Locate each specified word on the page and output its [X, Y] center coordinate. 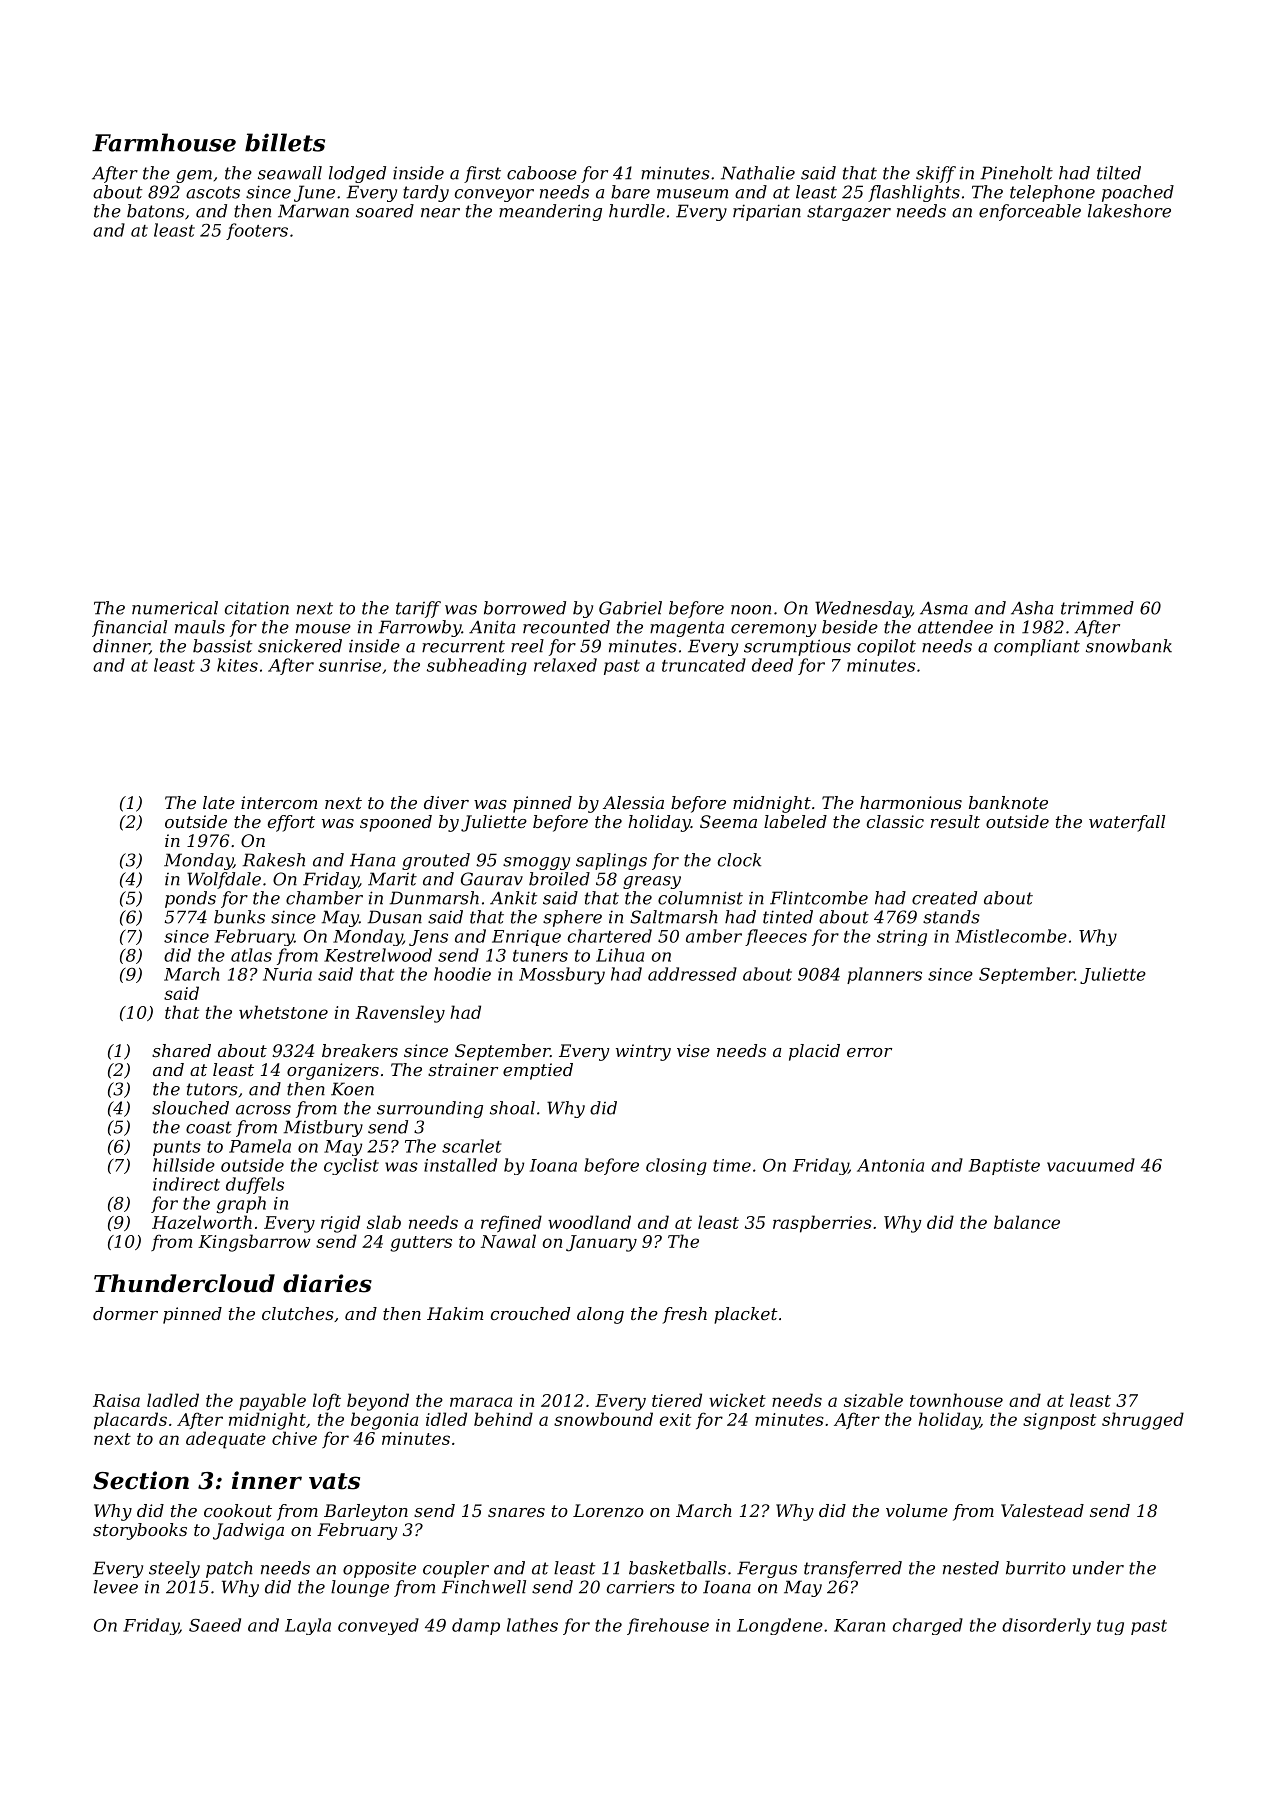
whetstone [283, 1012]
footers [257, 231]
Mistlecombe [1011, 936]
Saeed [215, 1625]
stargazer [849, 213]
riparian [767, 212]
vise [693, 1050]
